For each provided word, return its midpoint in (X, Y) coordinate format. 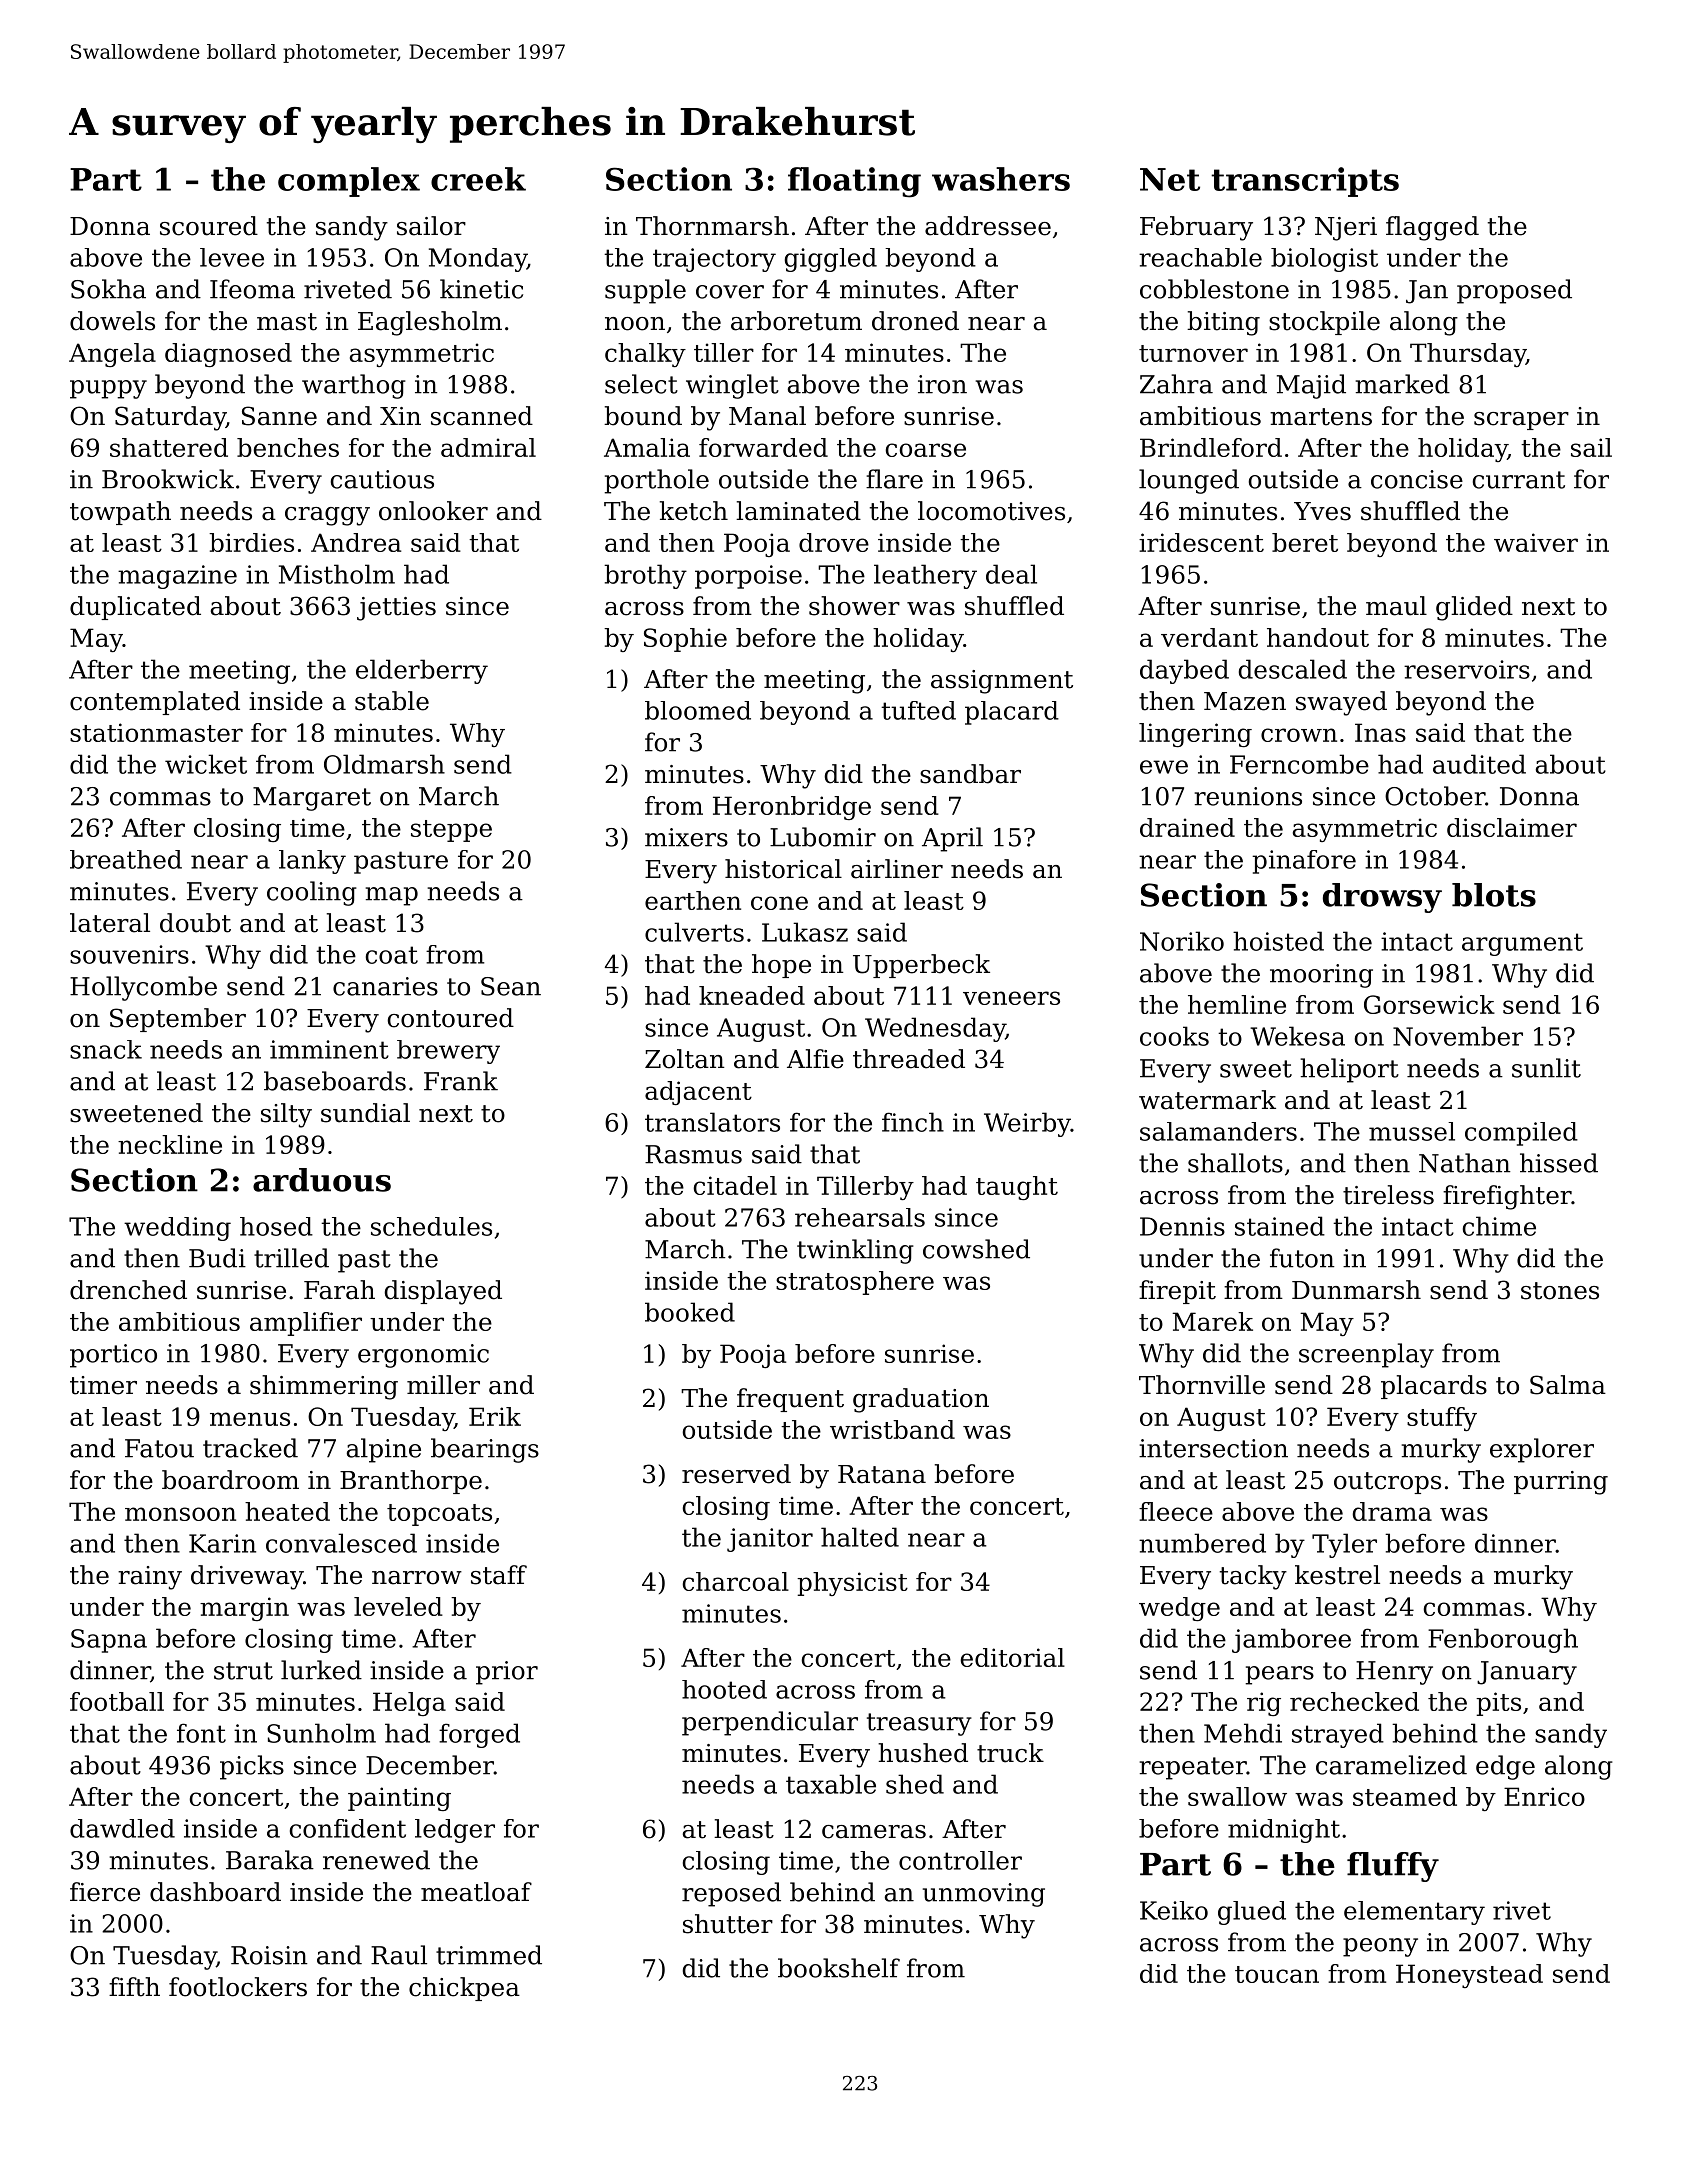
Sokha (108, 289)
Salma (1568, 1385)
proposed (1514, 291)
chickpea (464, 1989)
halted (860, 1537)
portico (113, 1356)
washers (1001, 179)
